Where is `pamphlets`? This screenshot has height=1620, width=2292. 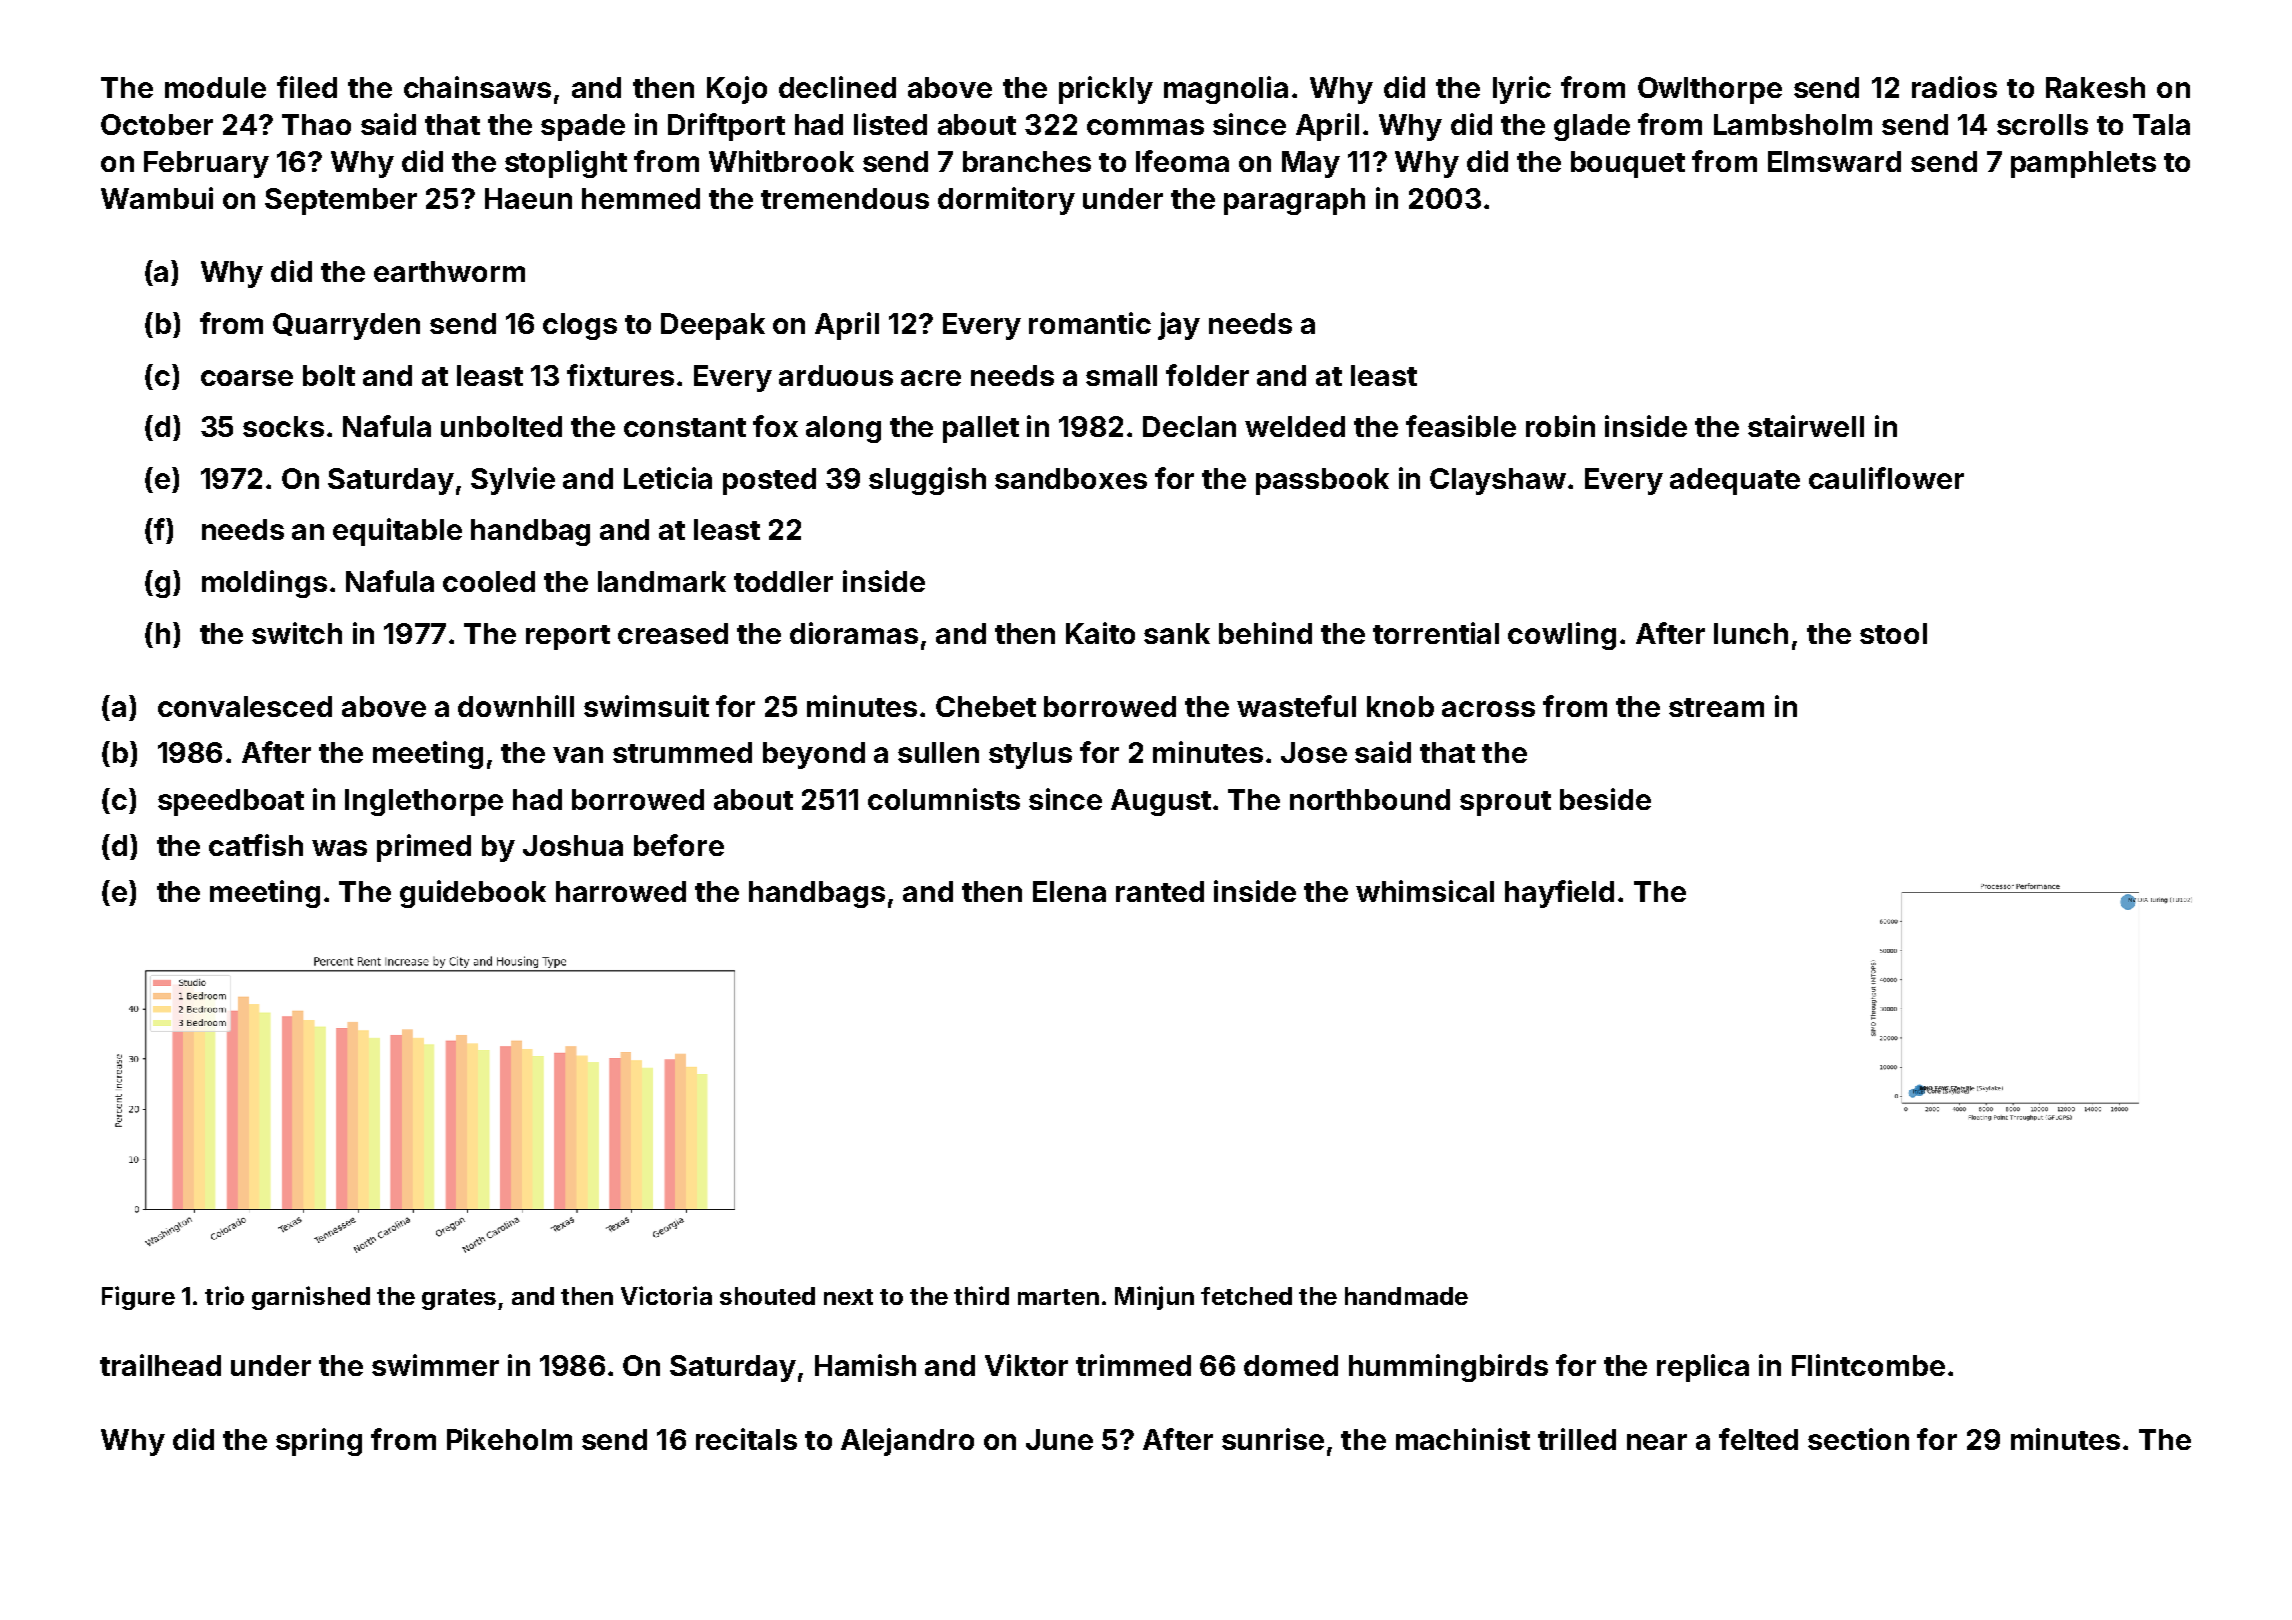 pamphlets is located at coordinates (2083, 164).
